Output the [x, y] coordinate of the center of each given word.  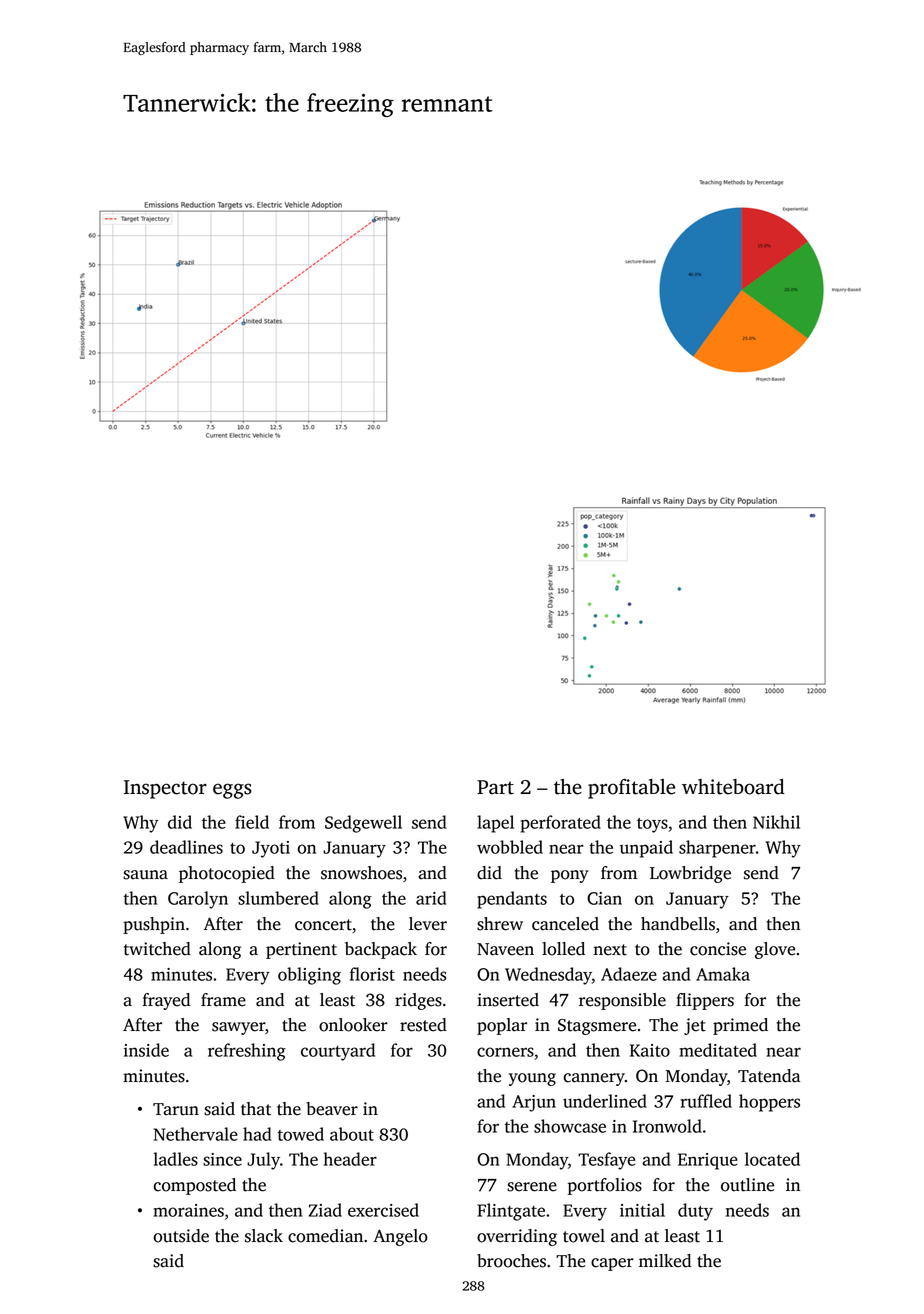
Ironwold [667, 1126]
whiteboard [733, 787]
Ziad [325, 1210]
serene [532, 1187]
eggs [232, 791]
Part [495, 787]
